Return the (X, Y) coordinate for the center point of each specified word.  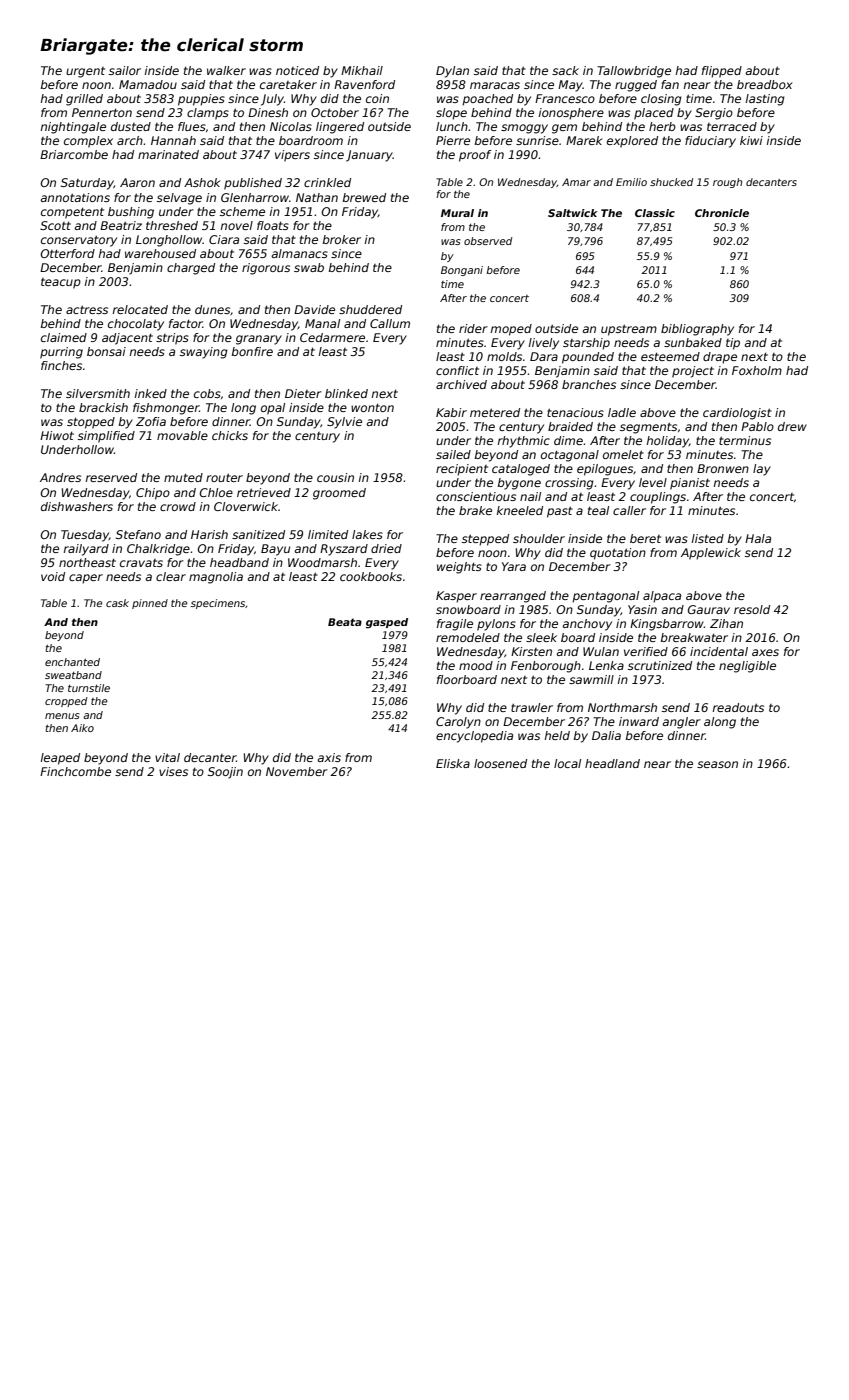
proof (475, 156)
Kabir (451, 412)
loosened (500, 763)
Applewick (711, 554)
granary (259, 340)
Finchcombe (75, 771)
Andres (60, 477)
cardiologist (737, 414)
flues (192, 126)
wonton (372, 408)
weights (459, 568)
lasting (765, 100)
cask (117, 603)
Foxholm (757, 370)
